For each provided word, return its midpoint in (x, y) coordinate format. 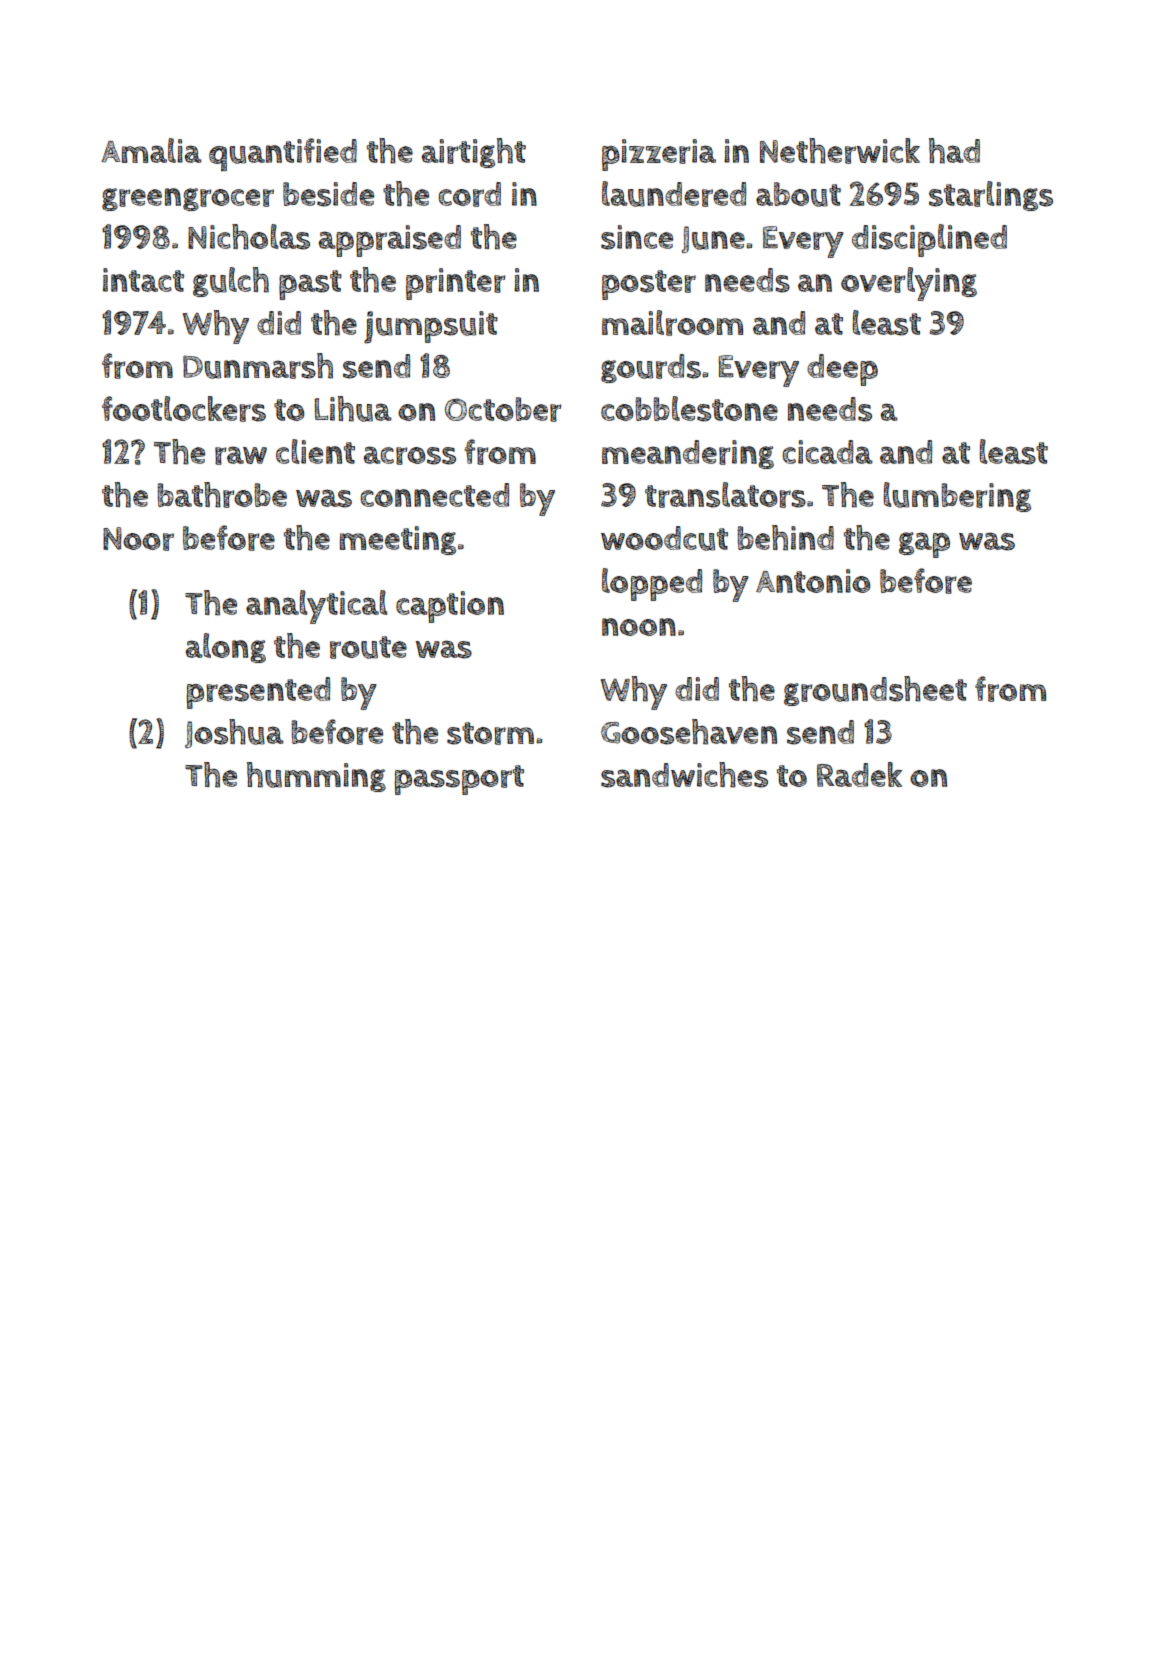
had (954, 151)
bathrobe (222, 495)
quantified (283, 154)
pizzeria (659, 155)
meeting (398, 540)
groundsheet (875, 691)
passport (459, 780)
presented (258, 693)
